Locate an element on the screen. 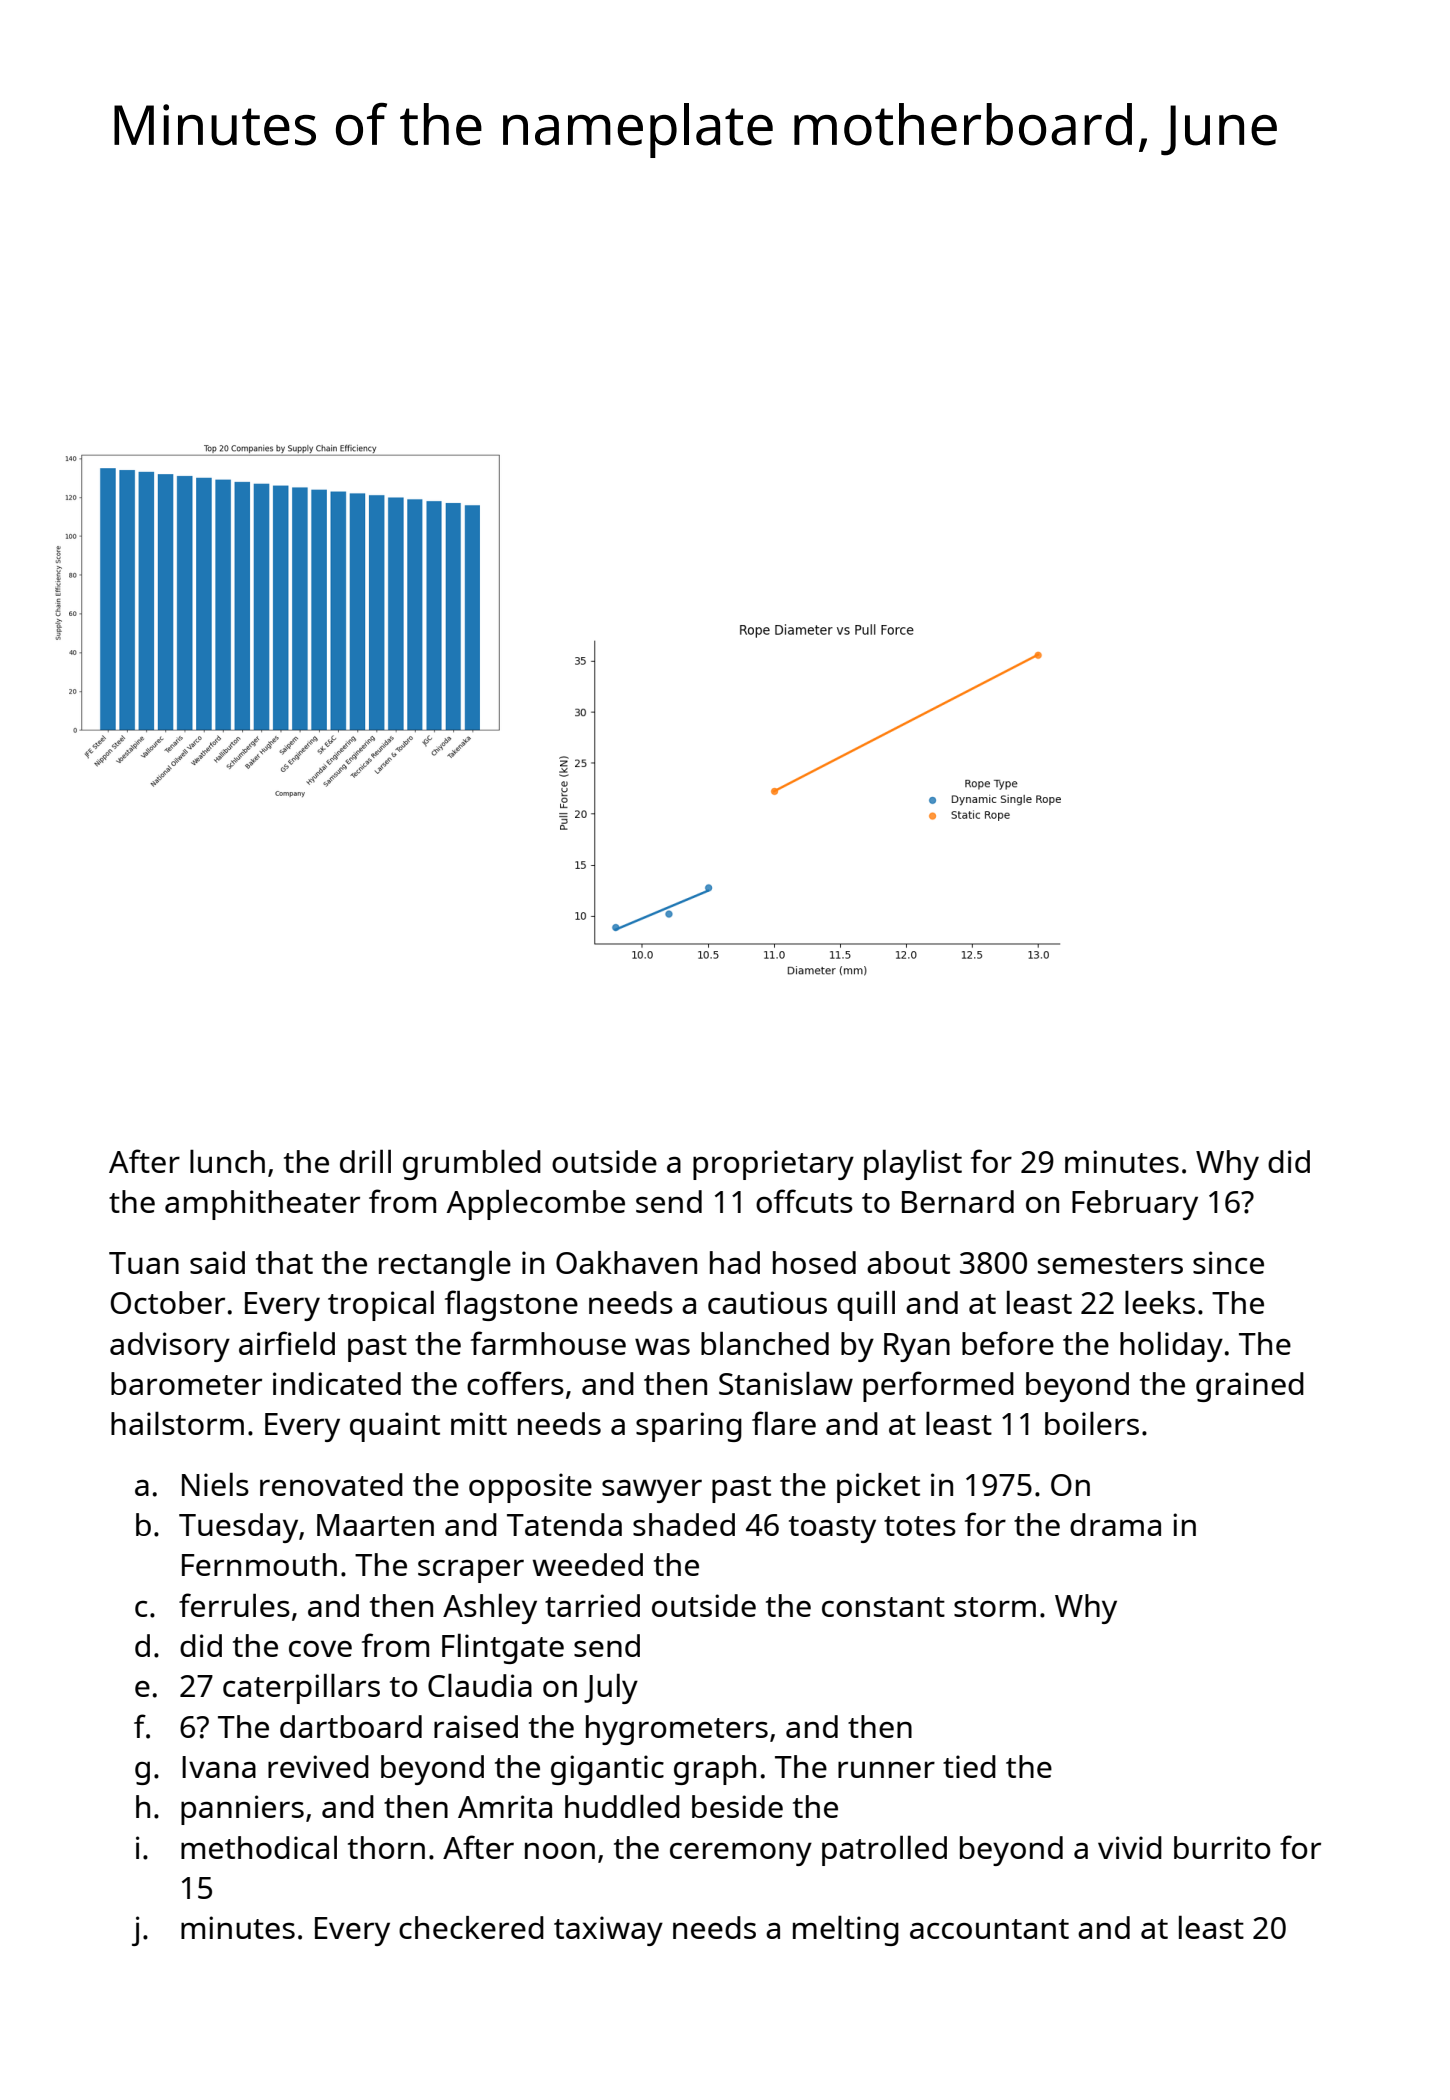 The width and height of the screenshot is (1450, 2100). was is located at coordinates (662, 1346).
